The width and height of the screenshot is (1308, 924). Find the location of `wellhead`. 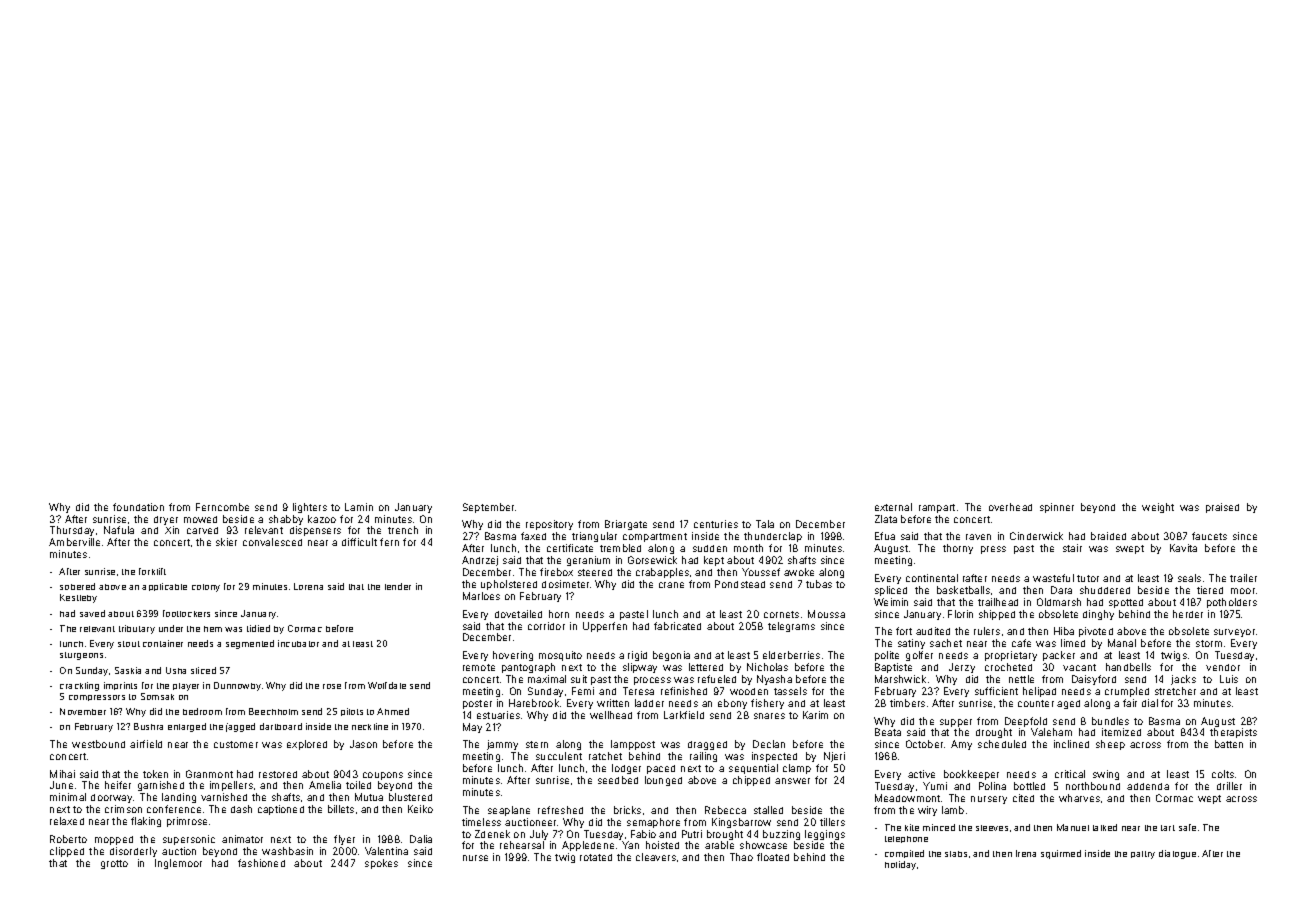

wellhead is located at coordinates (611, 715).
